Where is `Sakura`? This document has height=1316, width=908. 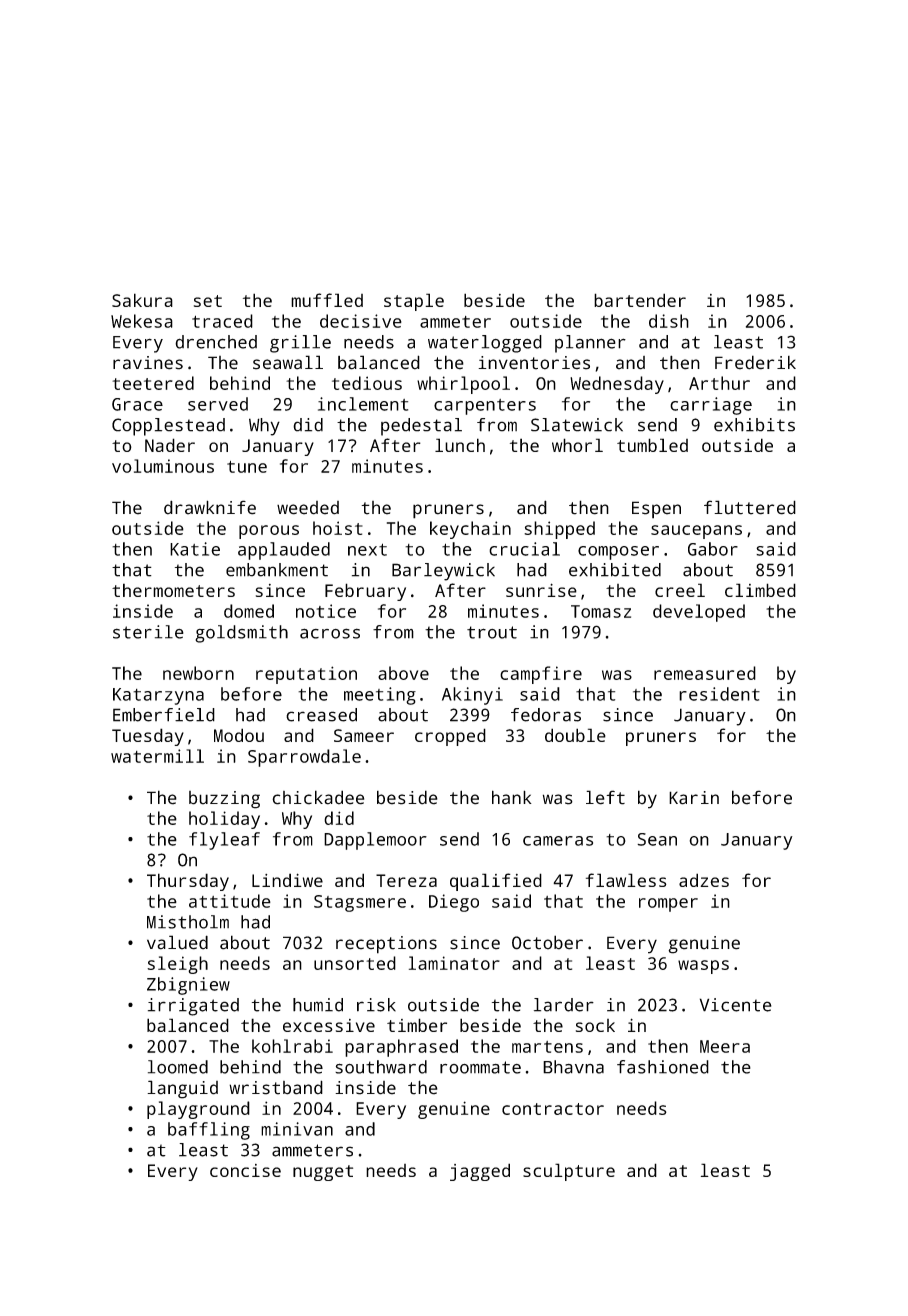 Sakura is located at coordinates (142, 300).
